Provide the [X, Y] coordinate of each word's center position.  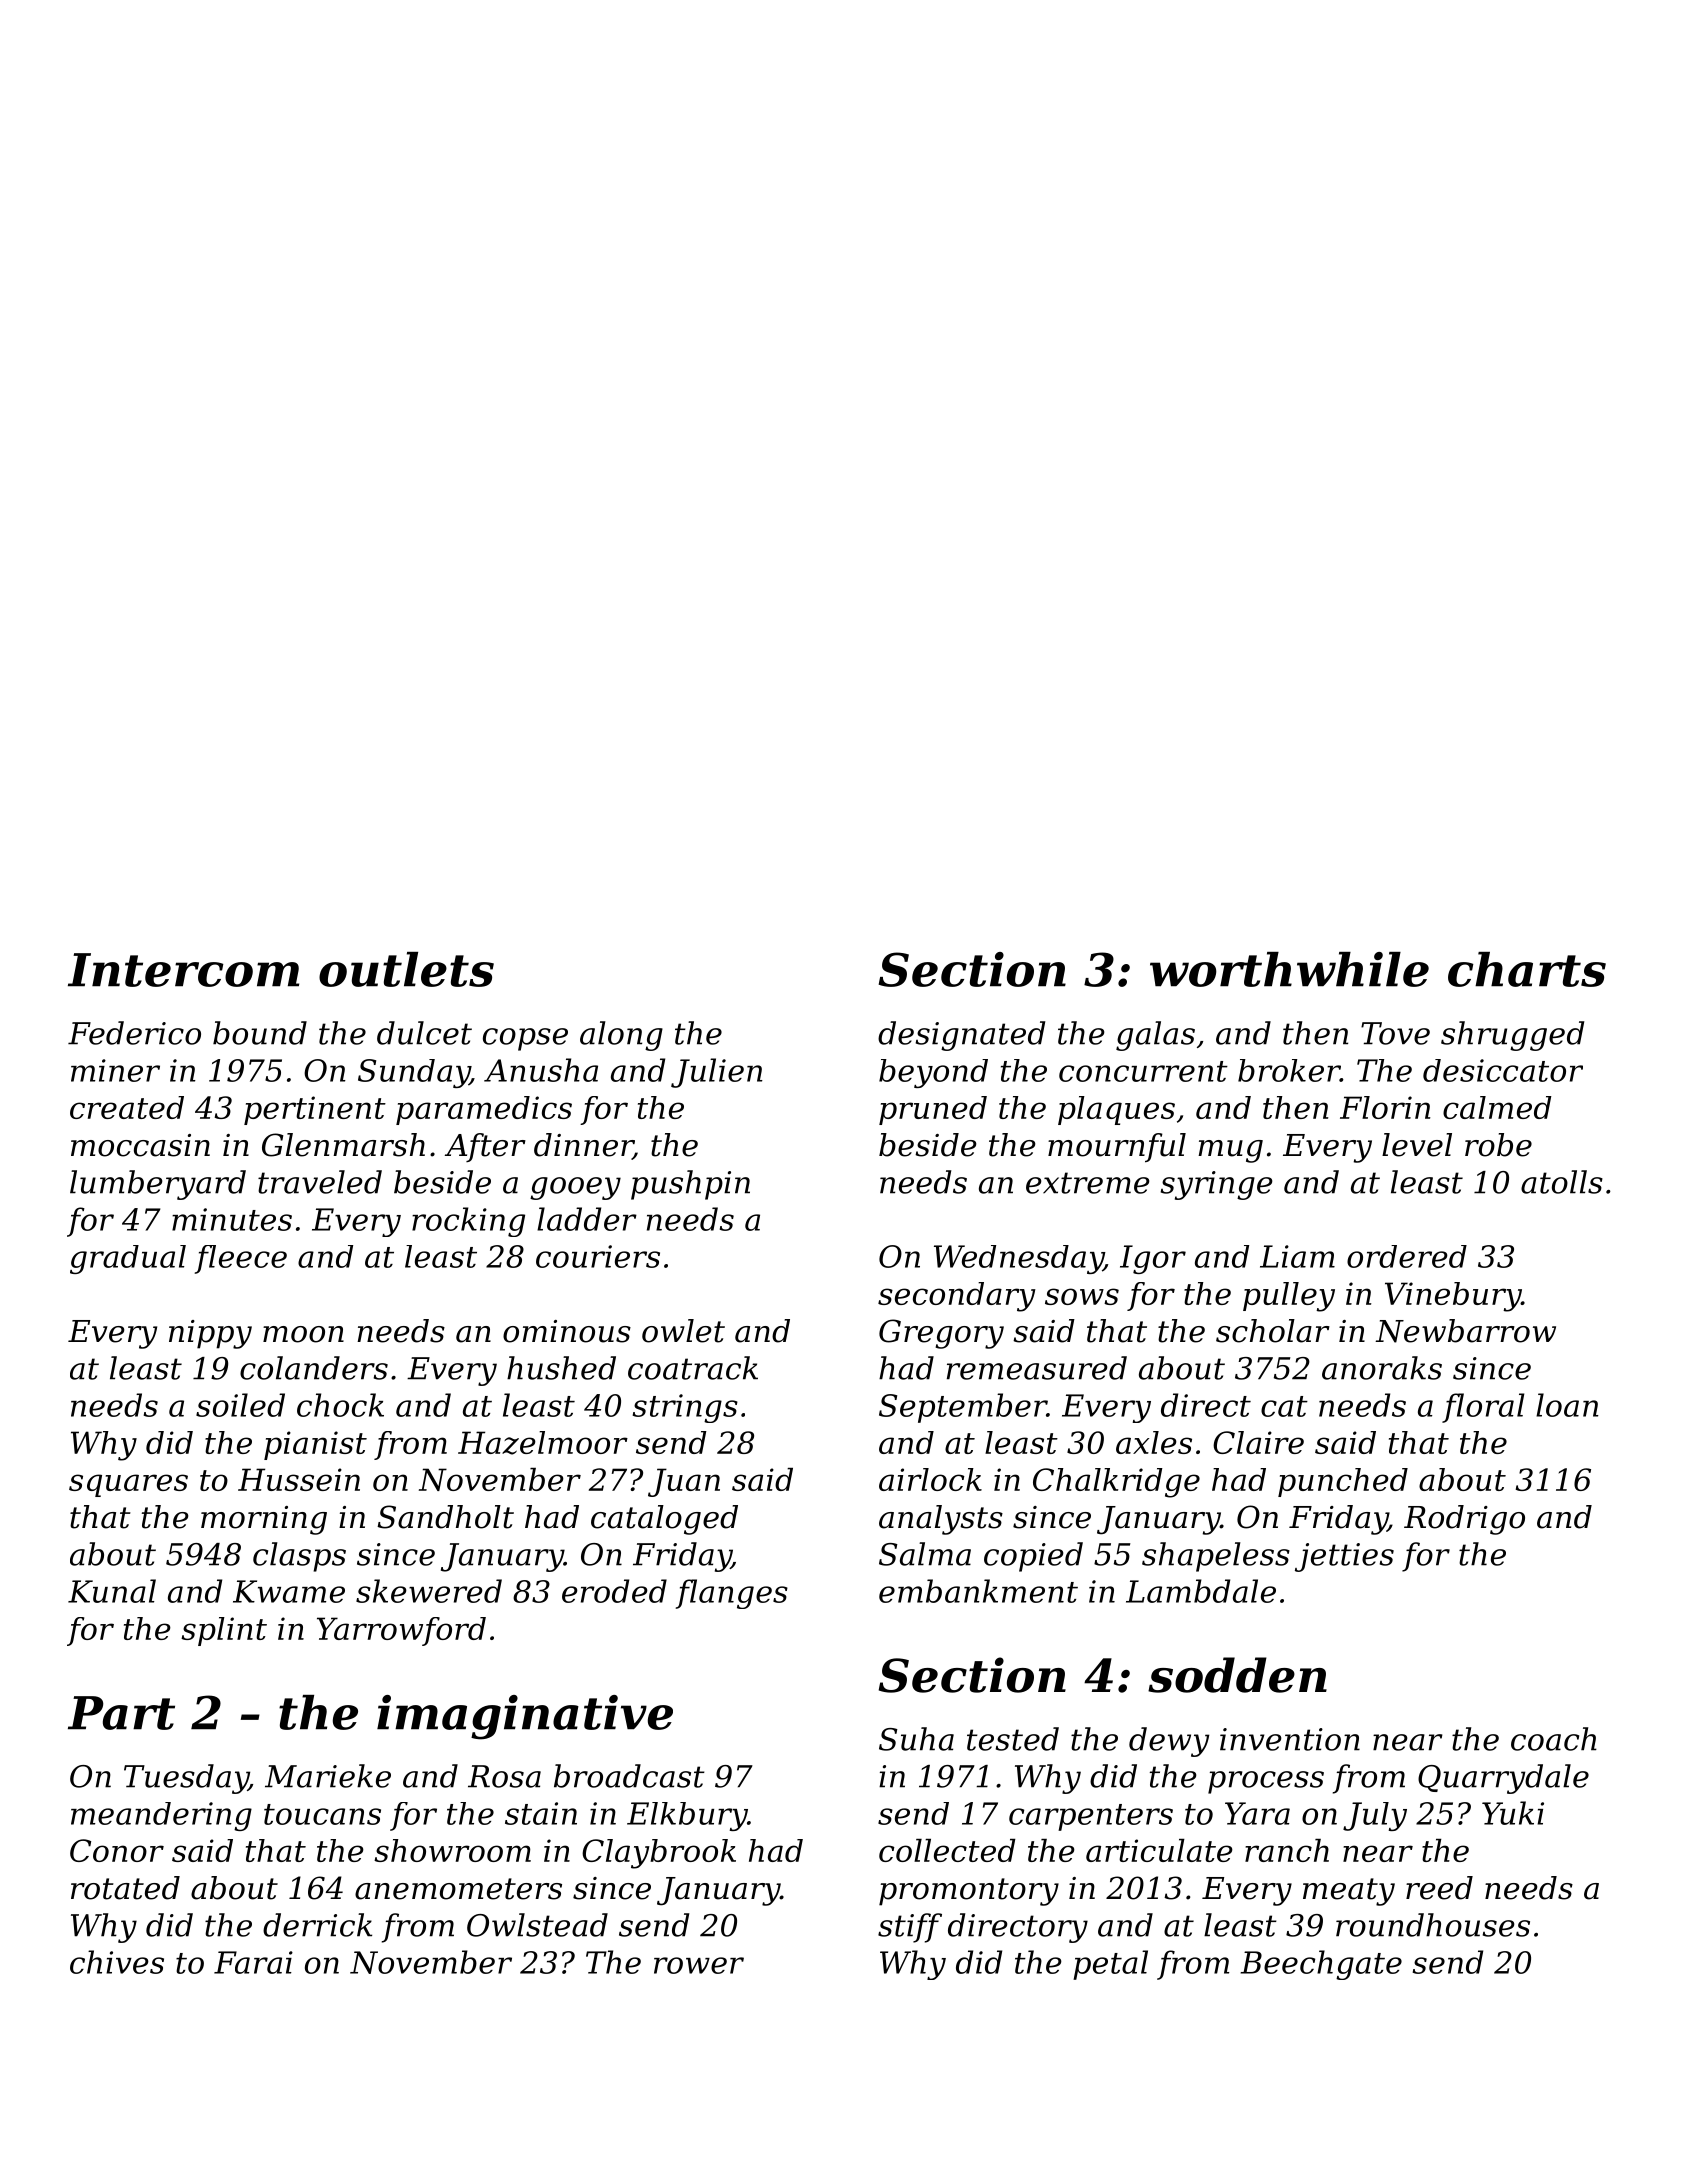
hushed [561, 1368]
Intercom [183, 970]
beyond [933, 1073]
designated [961, 1036]
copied [1033, 1557]
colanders [314, 1368]
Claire [1258, 1442]
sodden [1237, 1675]
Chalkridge [1116, 1483]
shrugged [1512, 1036]
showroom [452, 1850]
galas [1155, 1036]
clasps [299, 1557]
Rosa [504, 1776]
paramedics [484, 1110]
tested [1013, 1739]
